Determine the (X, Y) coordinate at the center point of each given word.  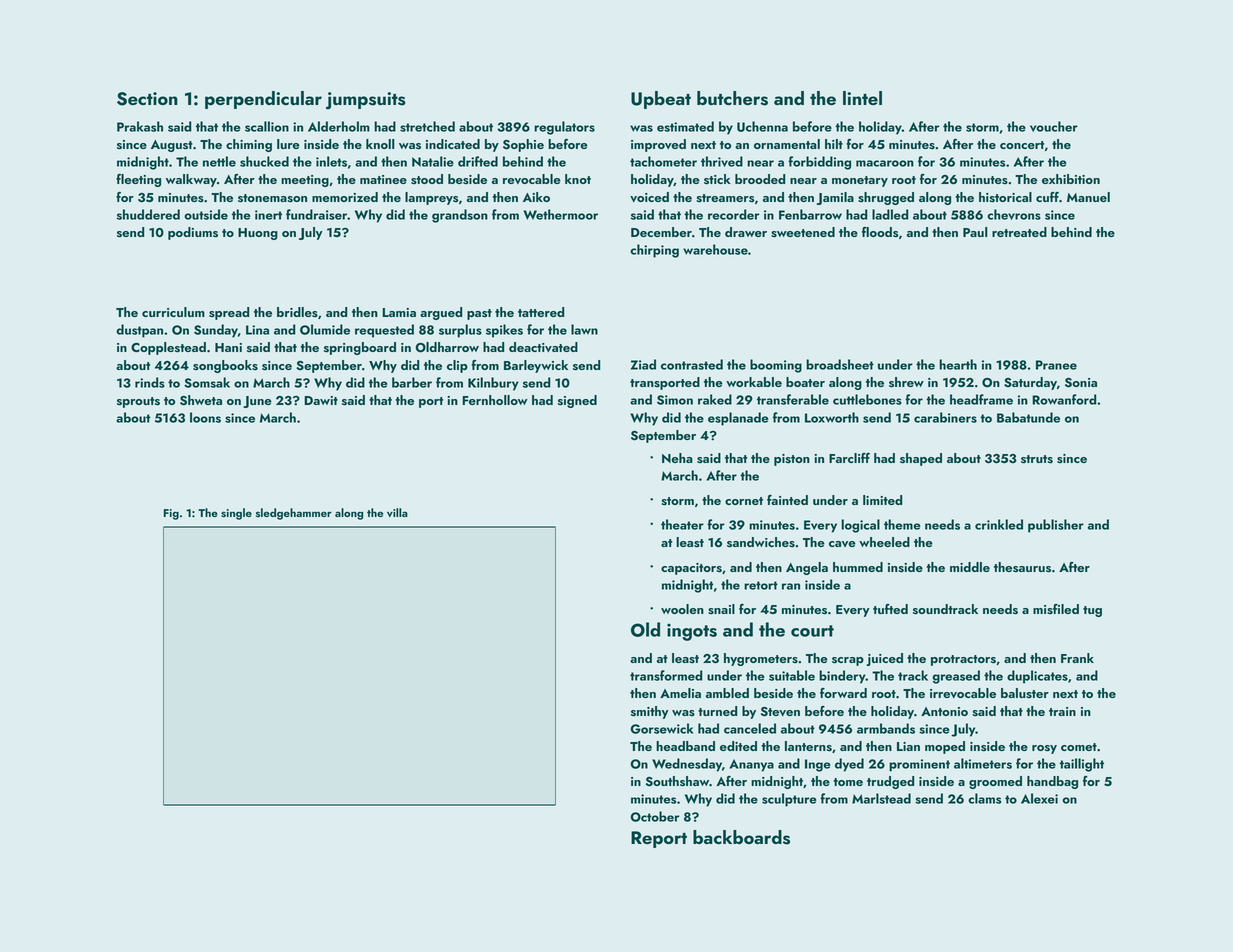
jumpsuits (366, 101)
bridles (297, 312)
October (654, 816)
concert (1022, 145)
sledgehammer (294, 514)
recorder (733, 214)
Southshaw (677, 781)
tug (1092, 611)
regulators (564, 128)
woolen (682, 609)
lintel (862, 98)
